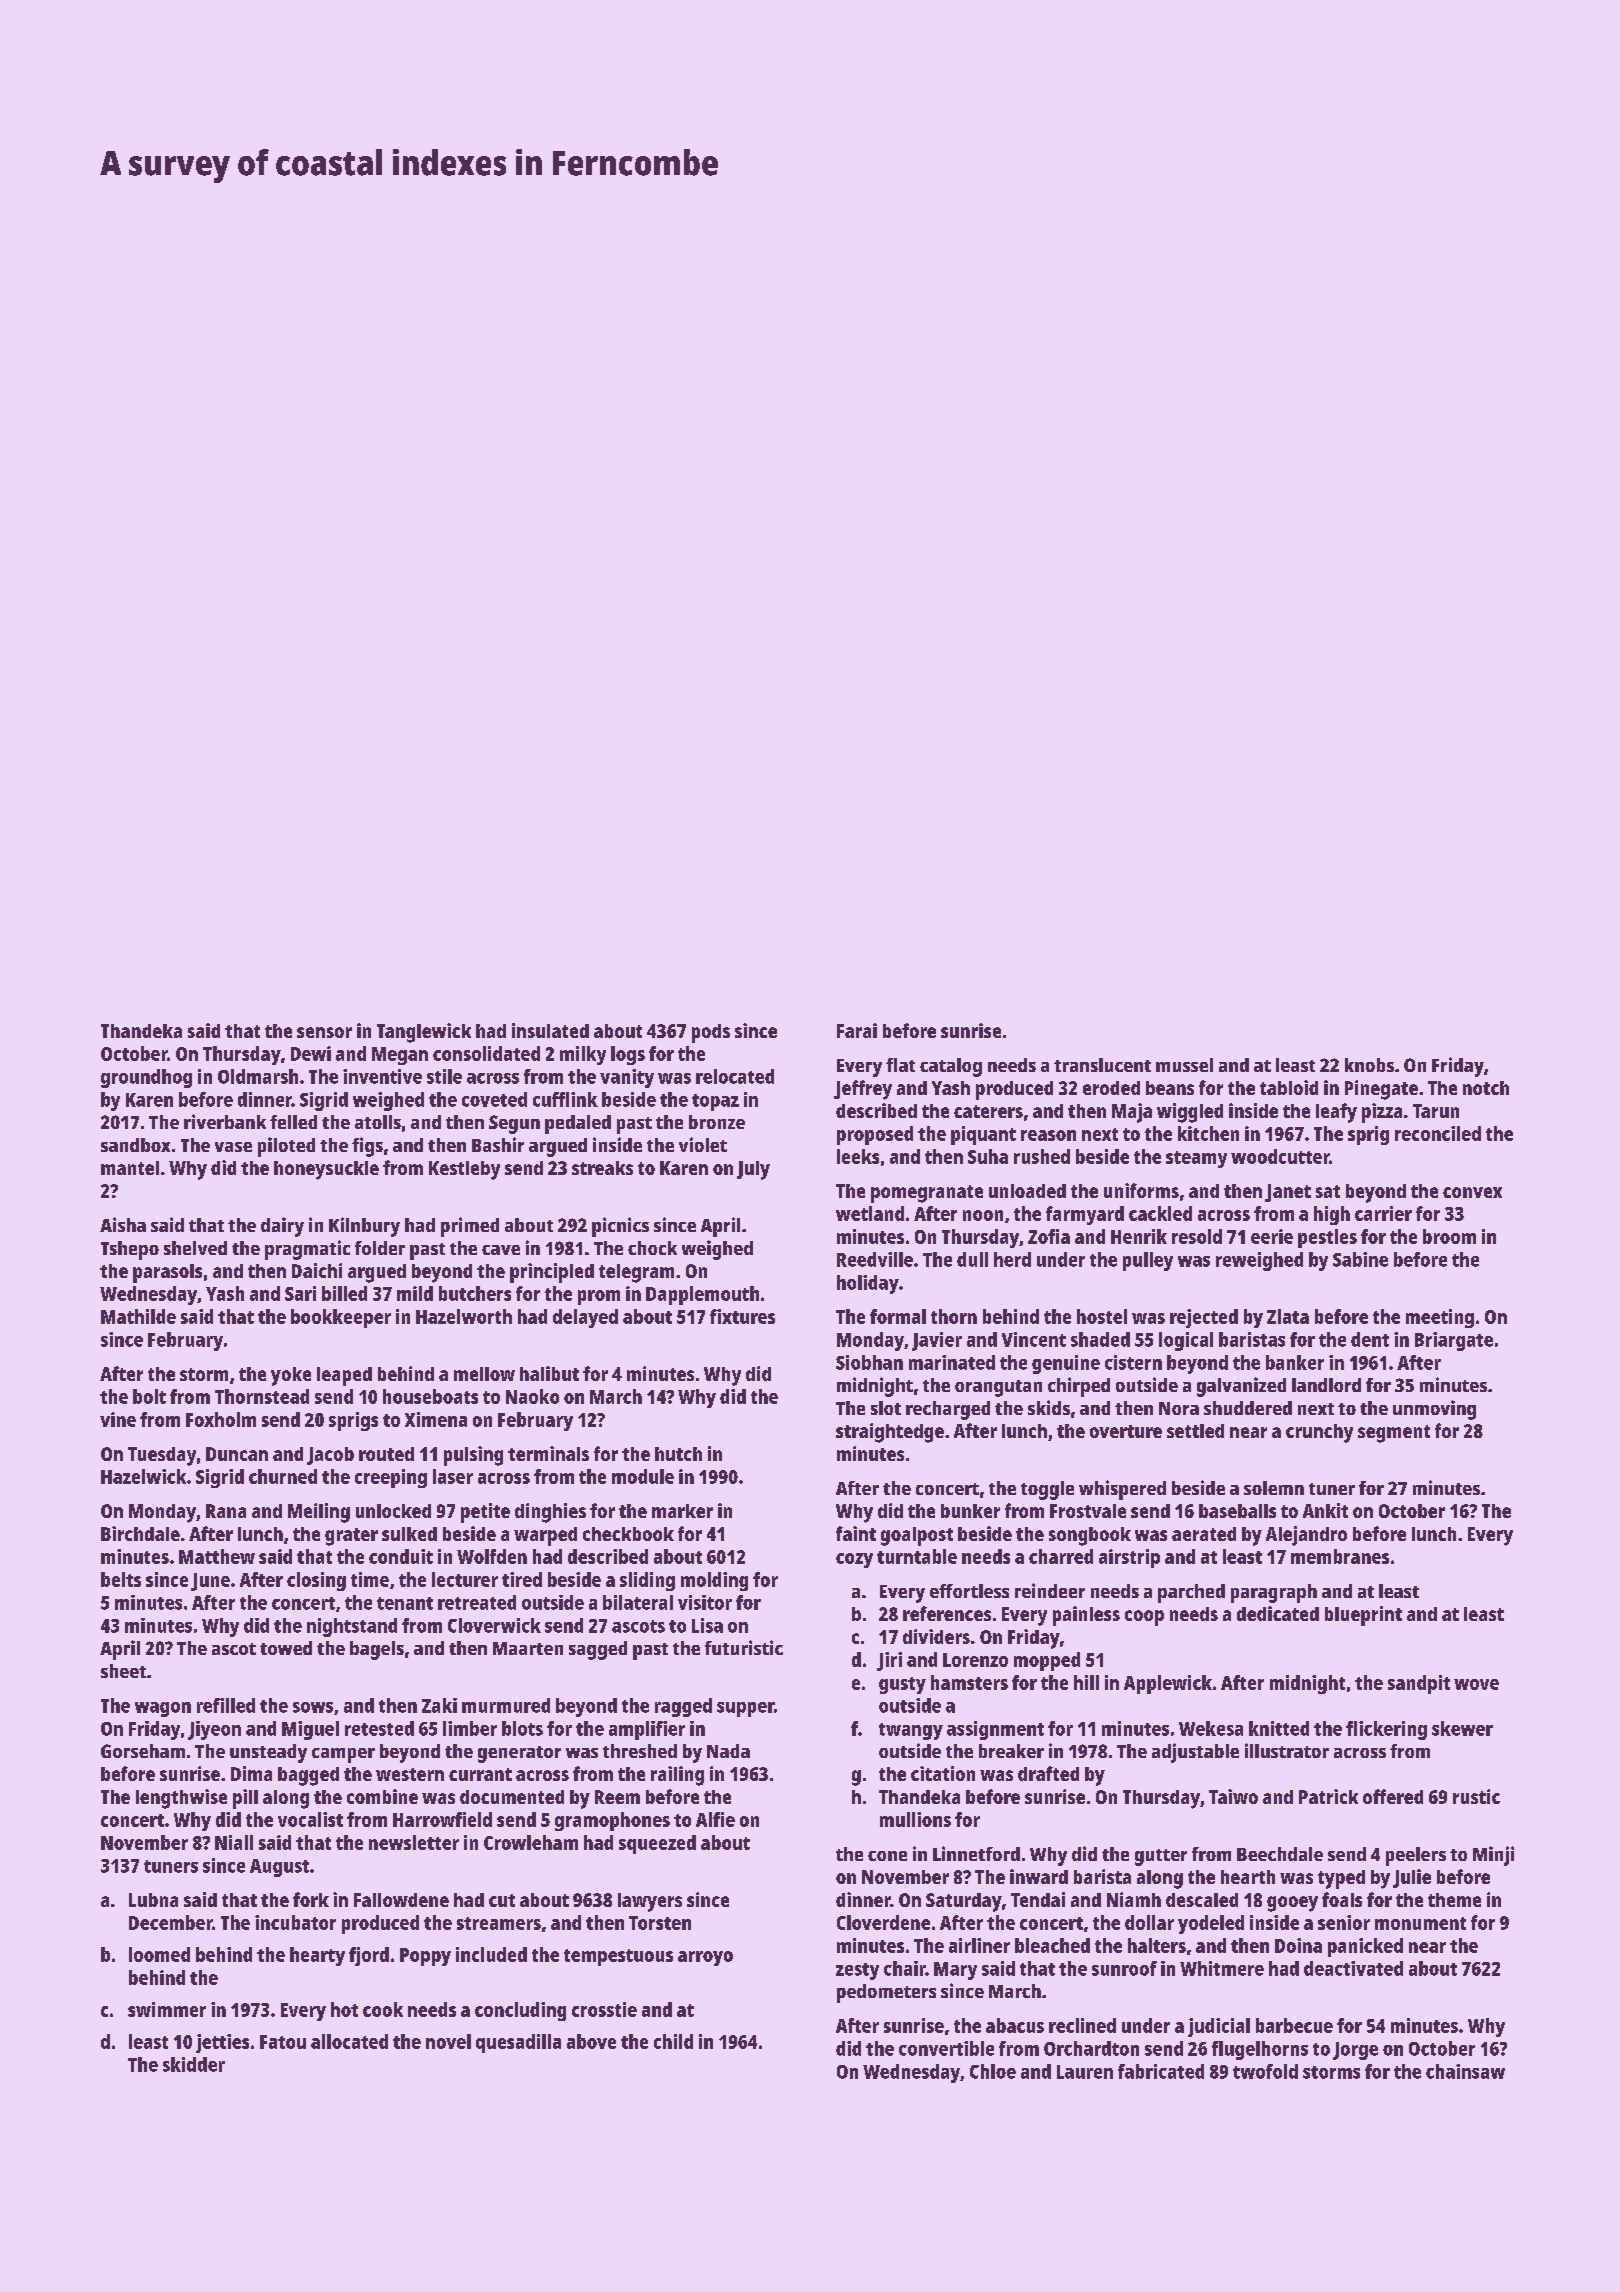 The width and height of the screenshot is (1620, 2292). What do you see at coordinates (1369, 1065) in the screenshot?
I see `knobs` at bounding box center [1369, 1065].
